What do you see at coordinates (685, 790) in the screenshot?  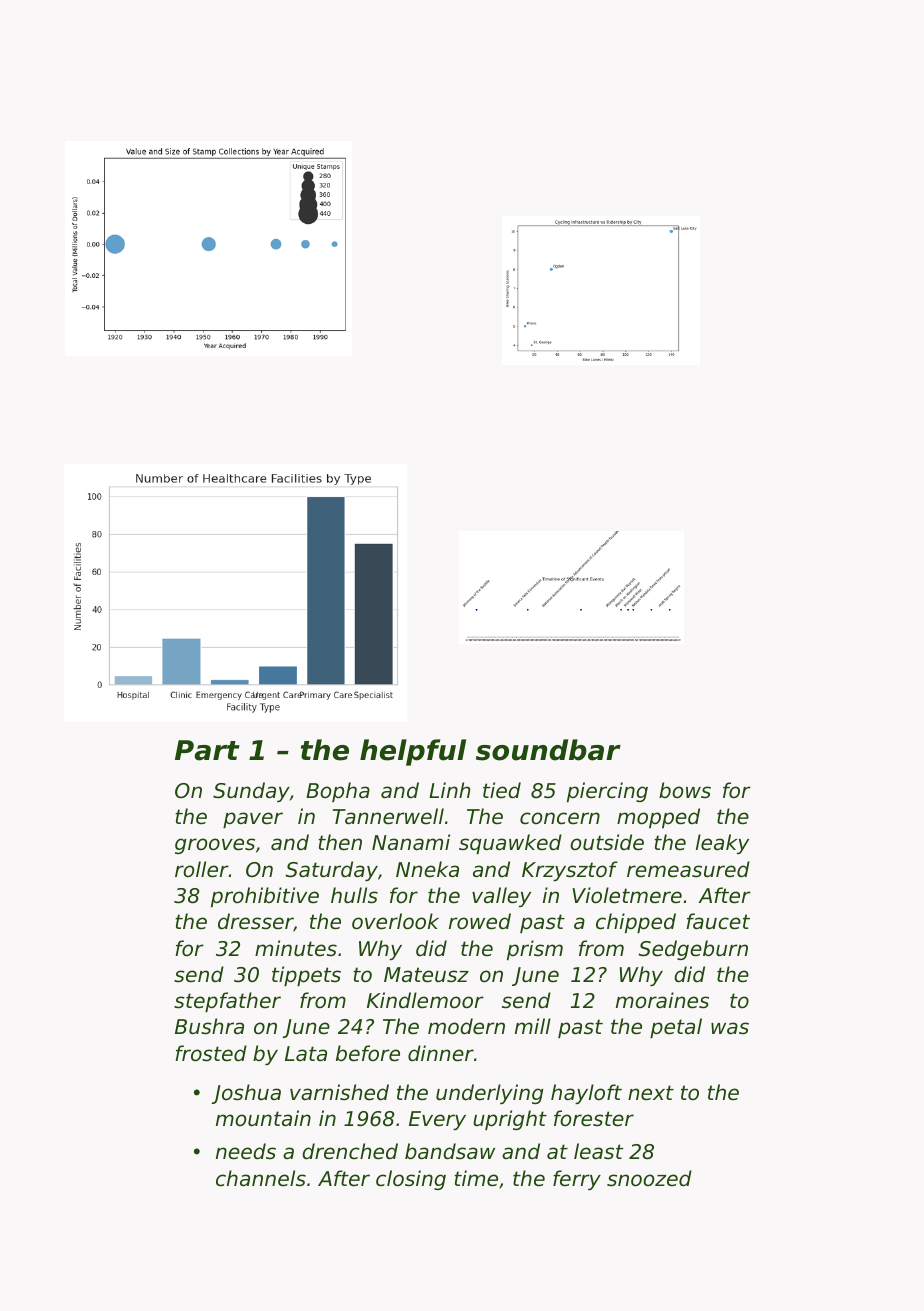 I see `bows` at bounding box center [685, 790].
